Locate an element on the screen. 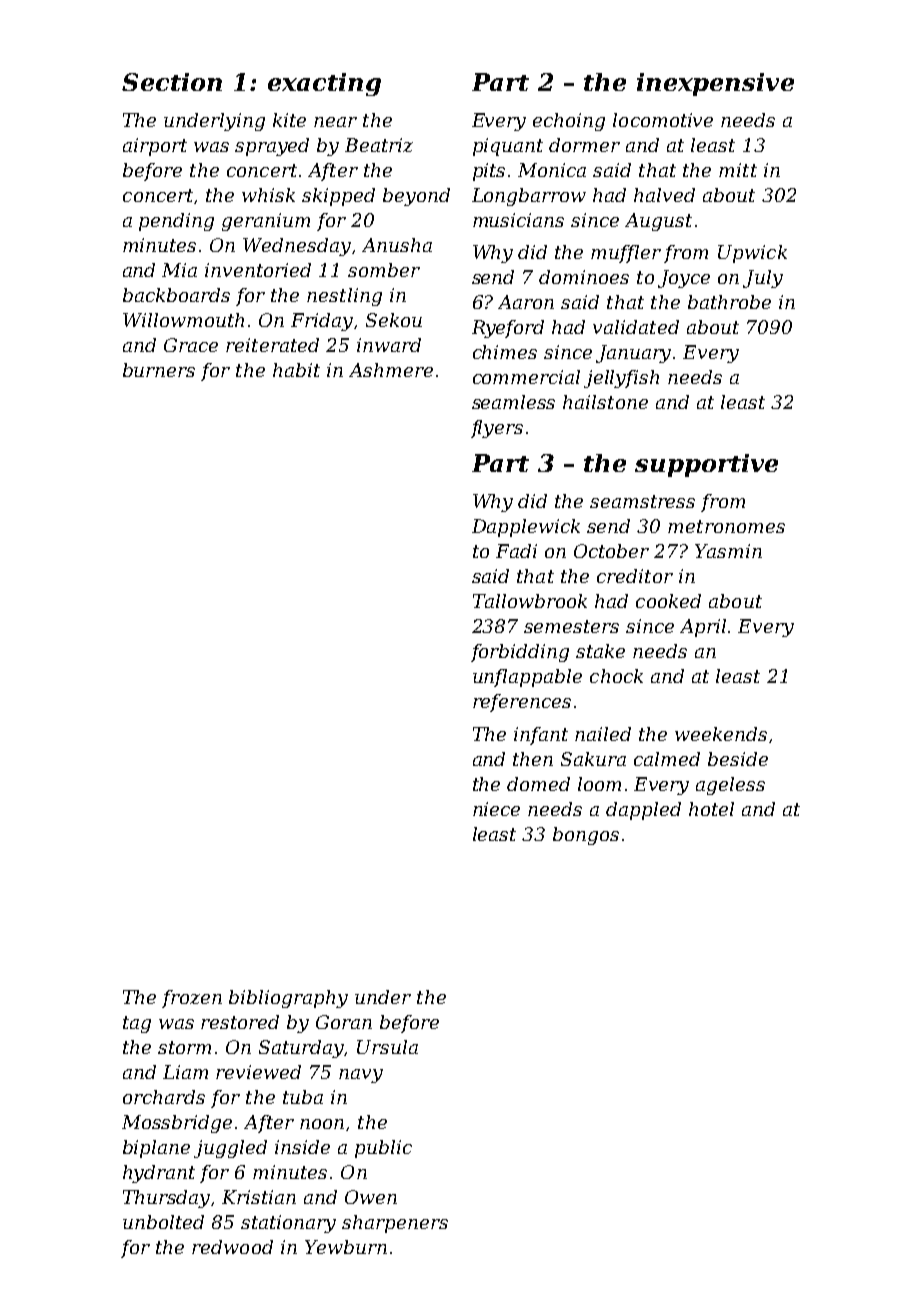 The image size is (924, 1308). supportive is located at coordinates (706, 465).
